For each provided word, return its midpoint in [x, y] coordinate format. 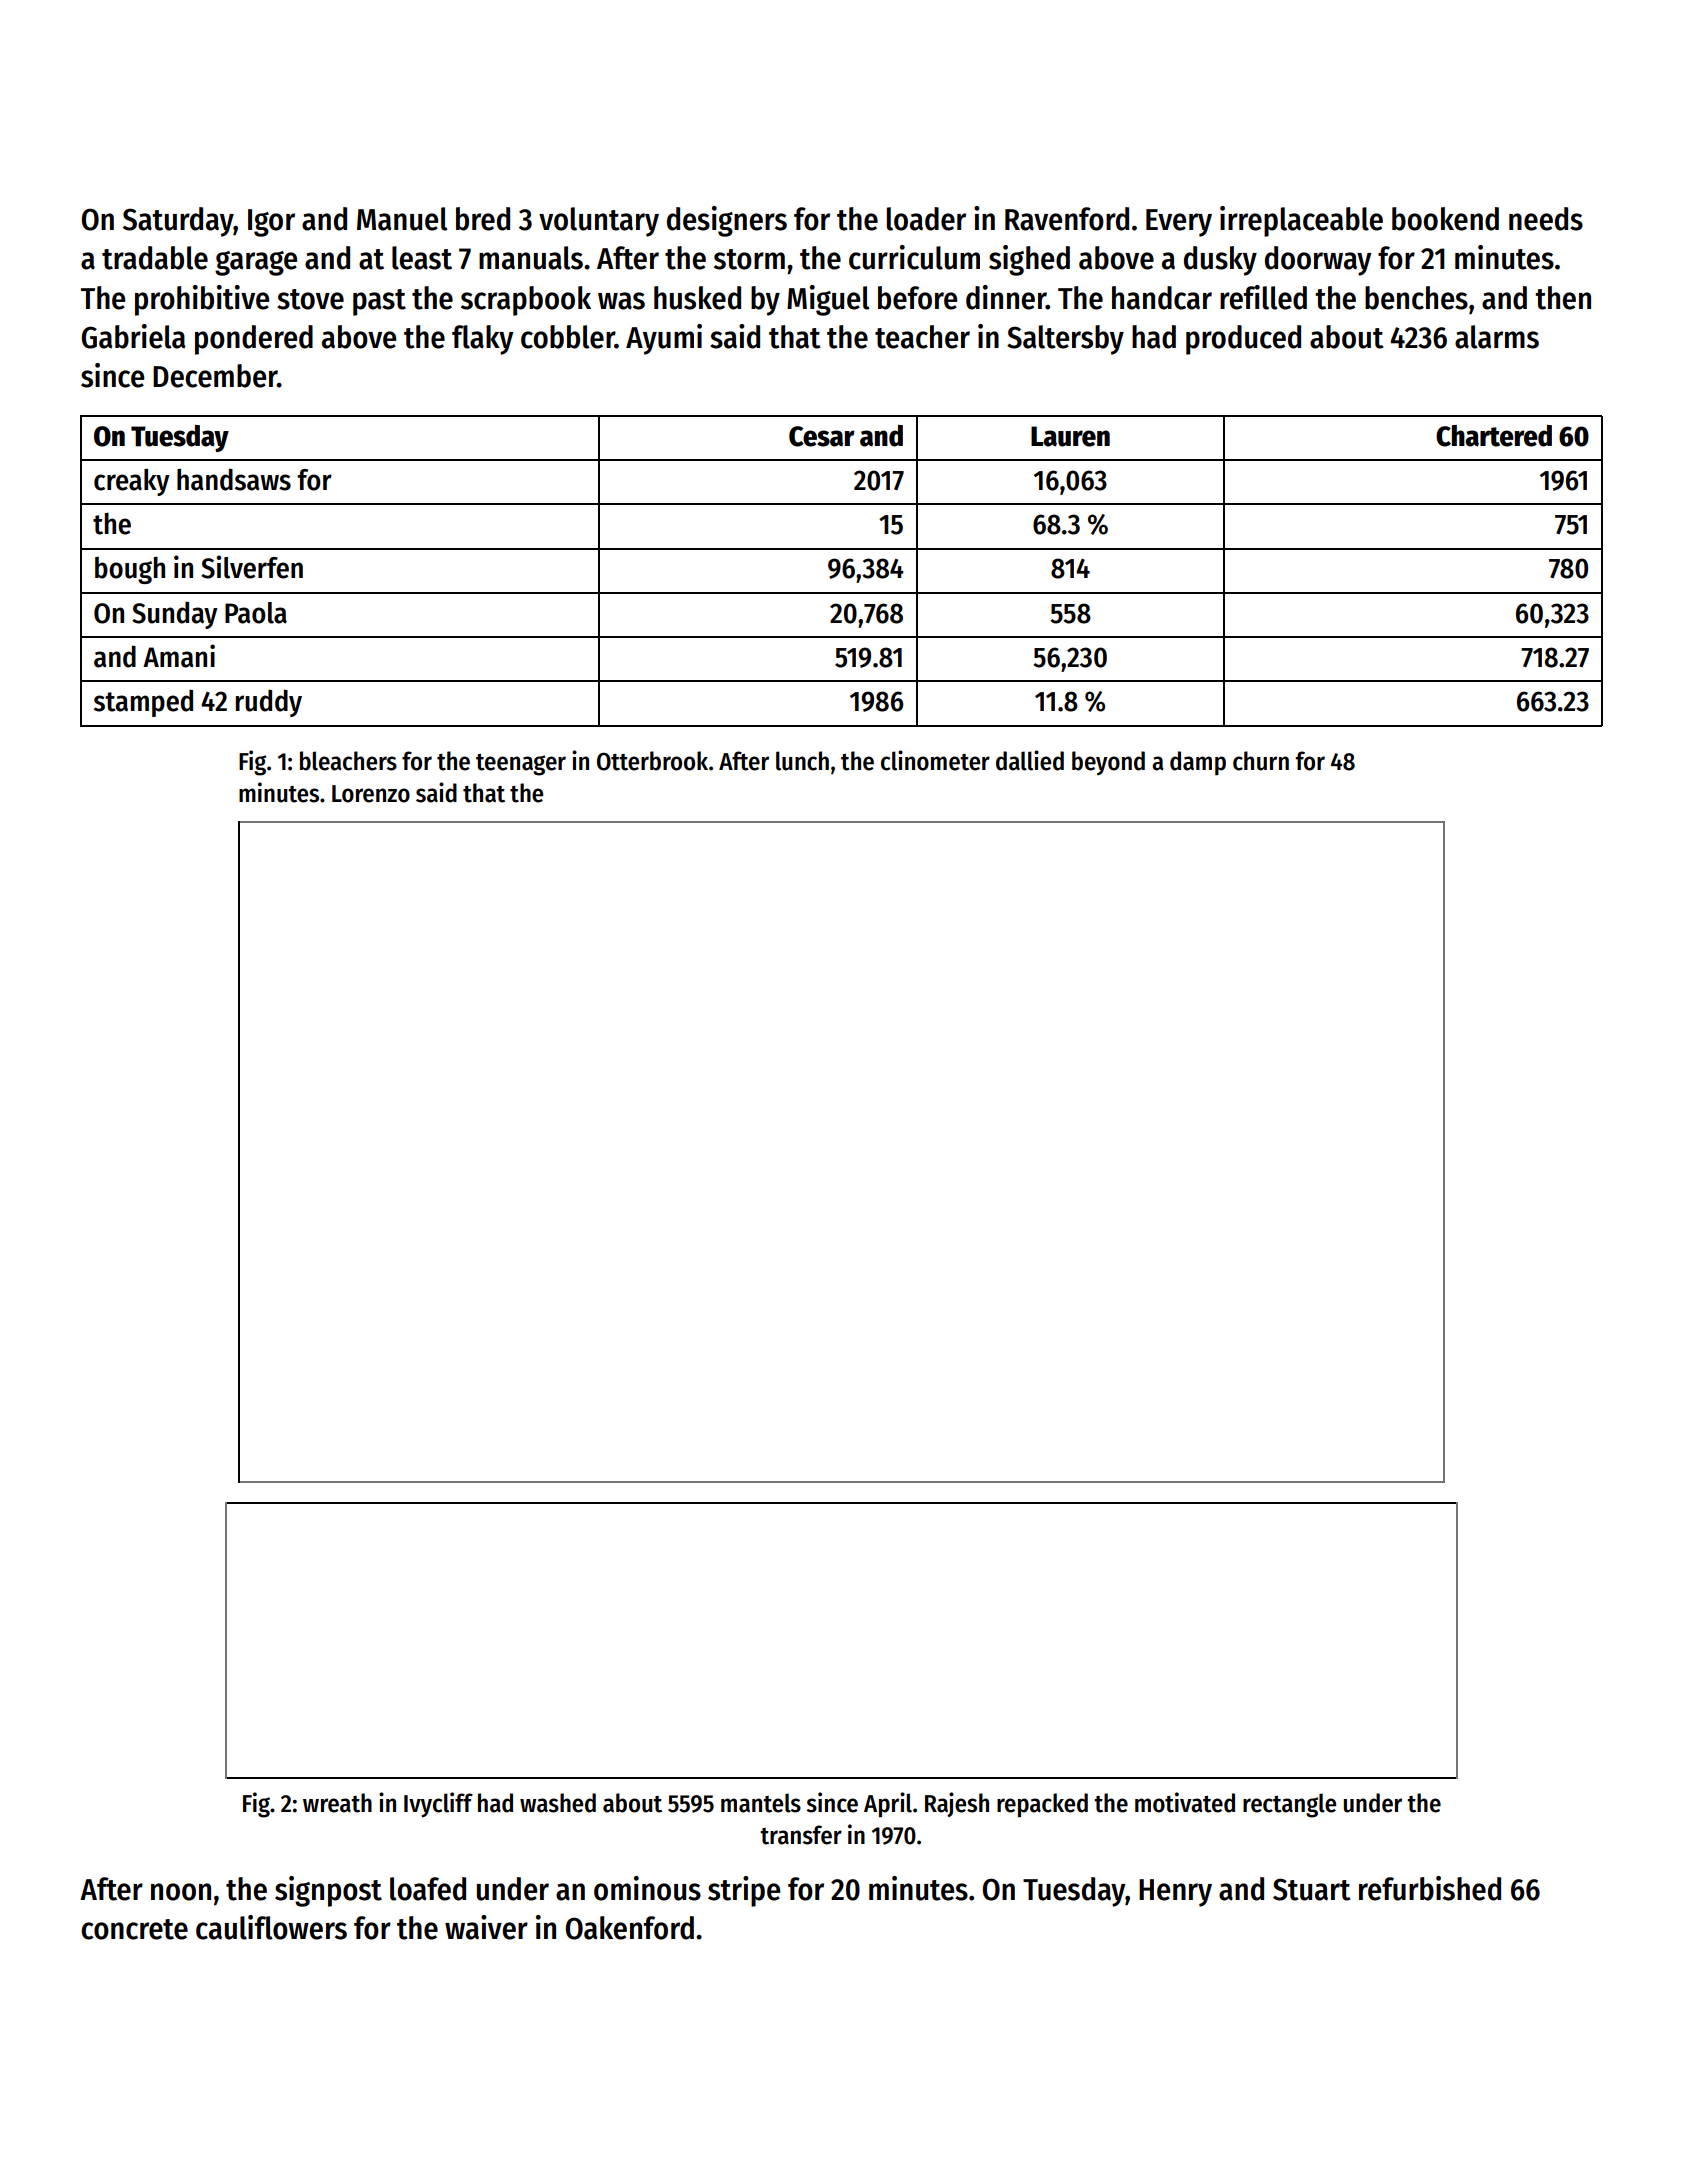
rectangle [1289, 1805]
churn [1261, 761]
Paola [256, 613]
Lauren [1070, 436]
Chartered [1494, 436]
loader [926, 219]
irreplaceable [1301, 221]
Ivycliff [438, 1805]
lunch [802, 761]
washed [558, 1803]
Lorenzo [371, 794]
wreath [337, 1803]
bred [483, 219]
